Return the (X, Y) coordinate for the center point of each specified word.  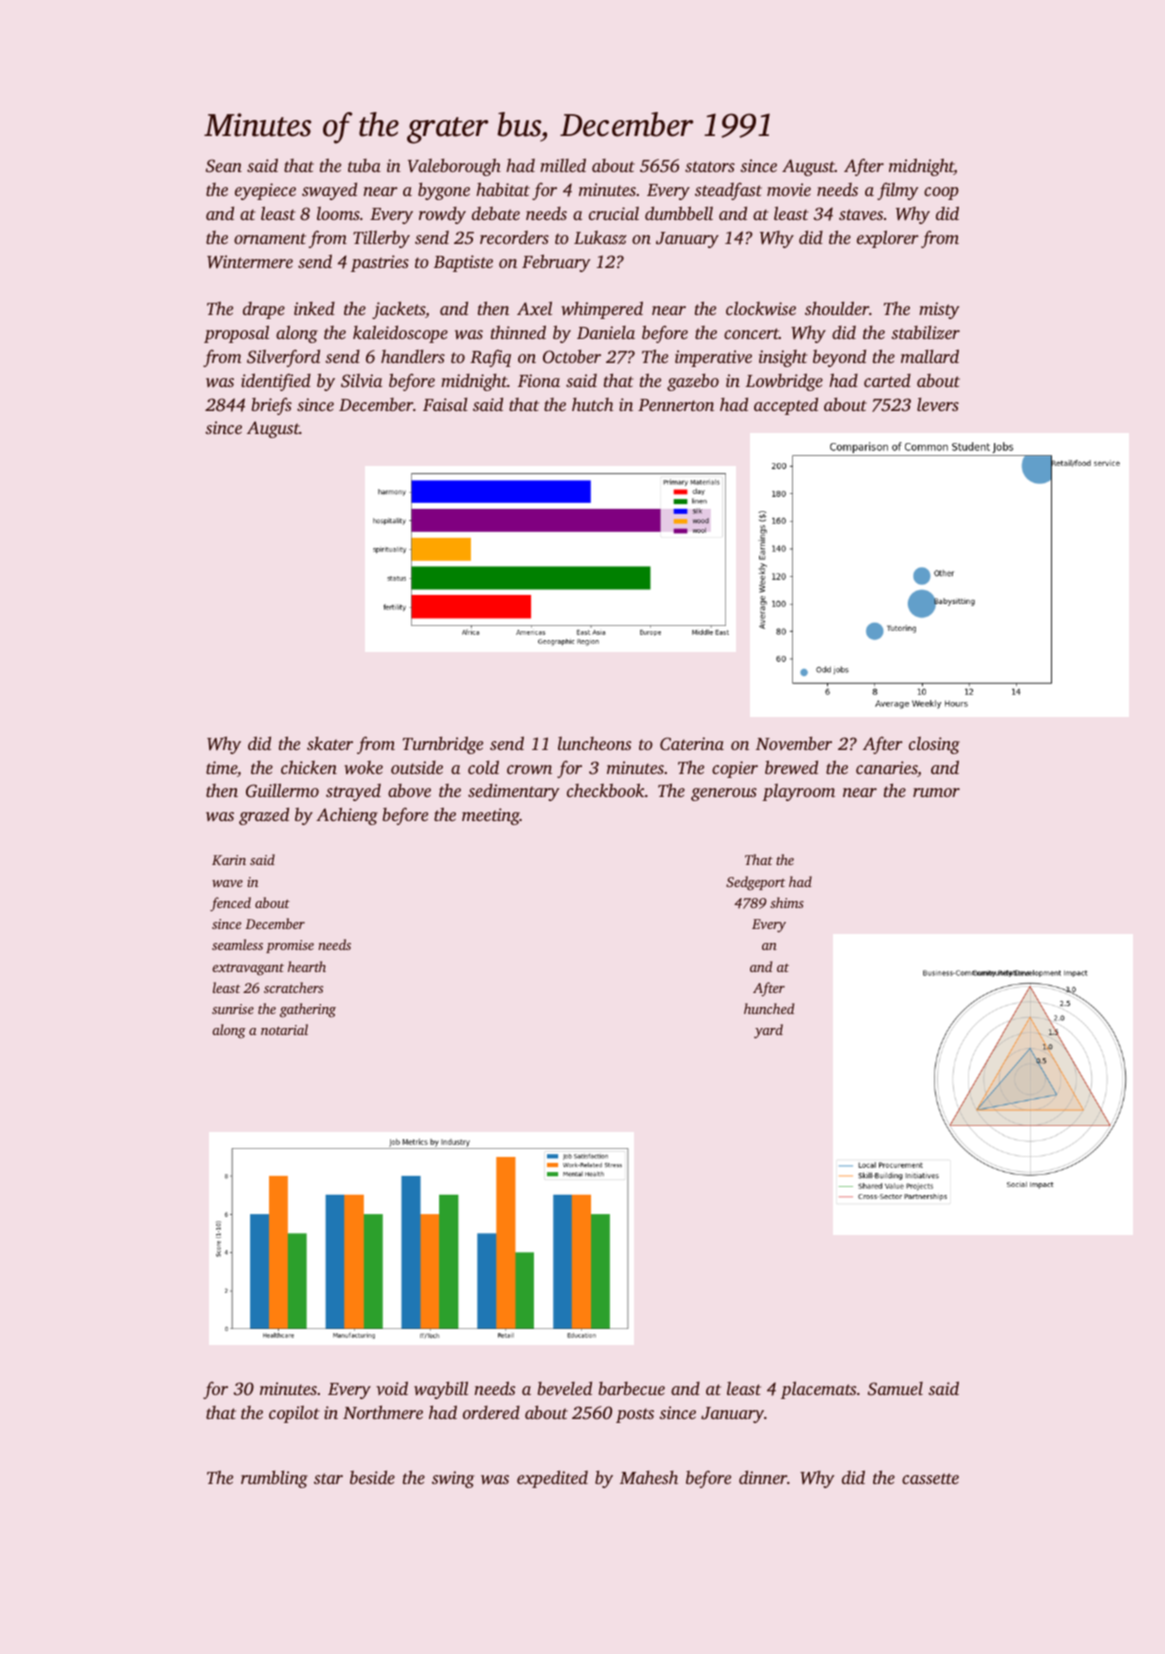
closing (934, 745)
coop (941, 193)
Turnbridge (443, 745)
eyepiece (265, 191)
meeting (491, 816)
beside (372, 1477)
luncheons (594, 743)
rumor (936, 792)
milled (563, 165)
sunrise (233, 1009)
